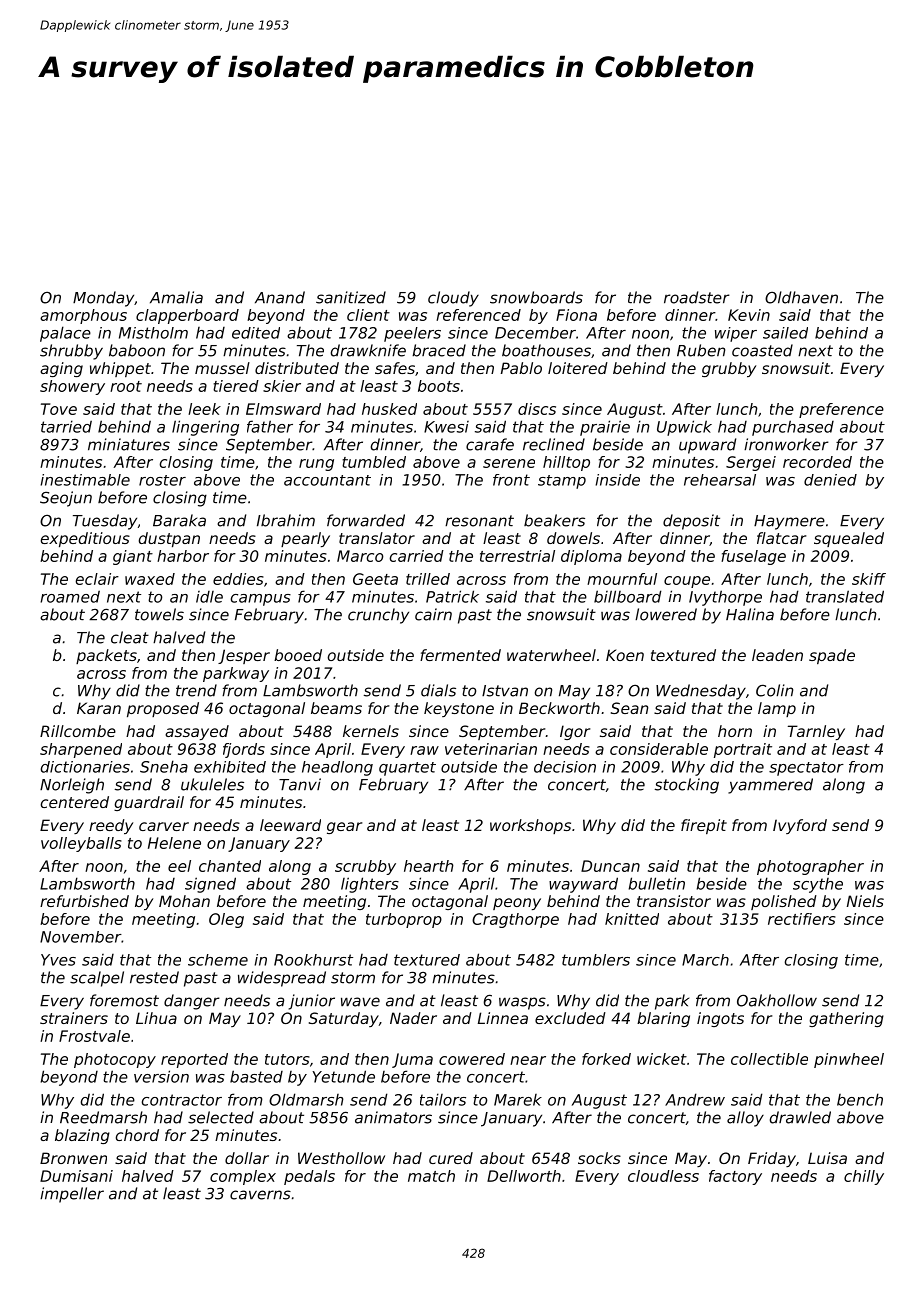  Describe the element at coordinates (657, 883) in the screenshot. I see `bulletin` at that location.
